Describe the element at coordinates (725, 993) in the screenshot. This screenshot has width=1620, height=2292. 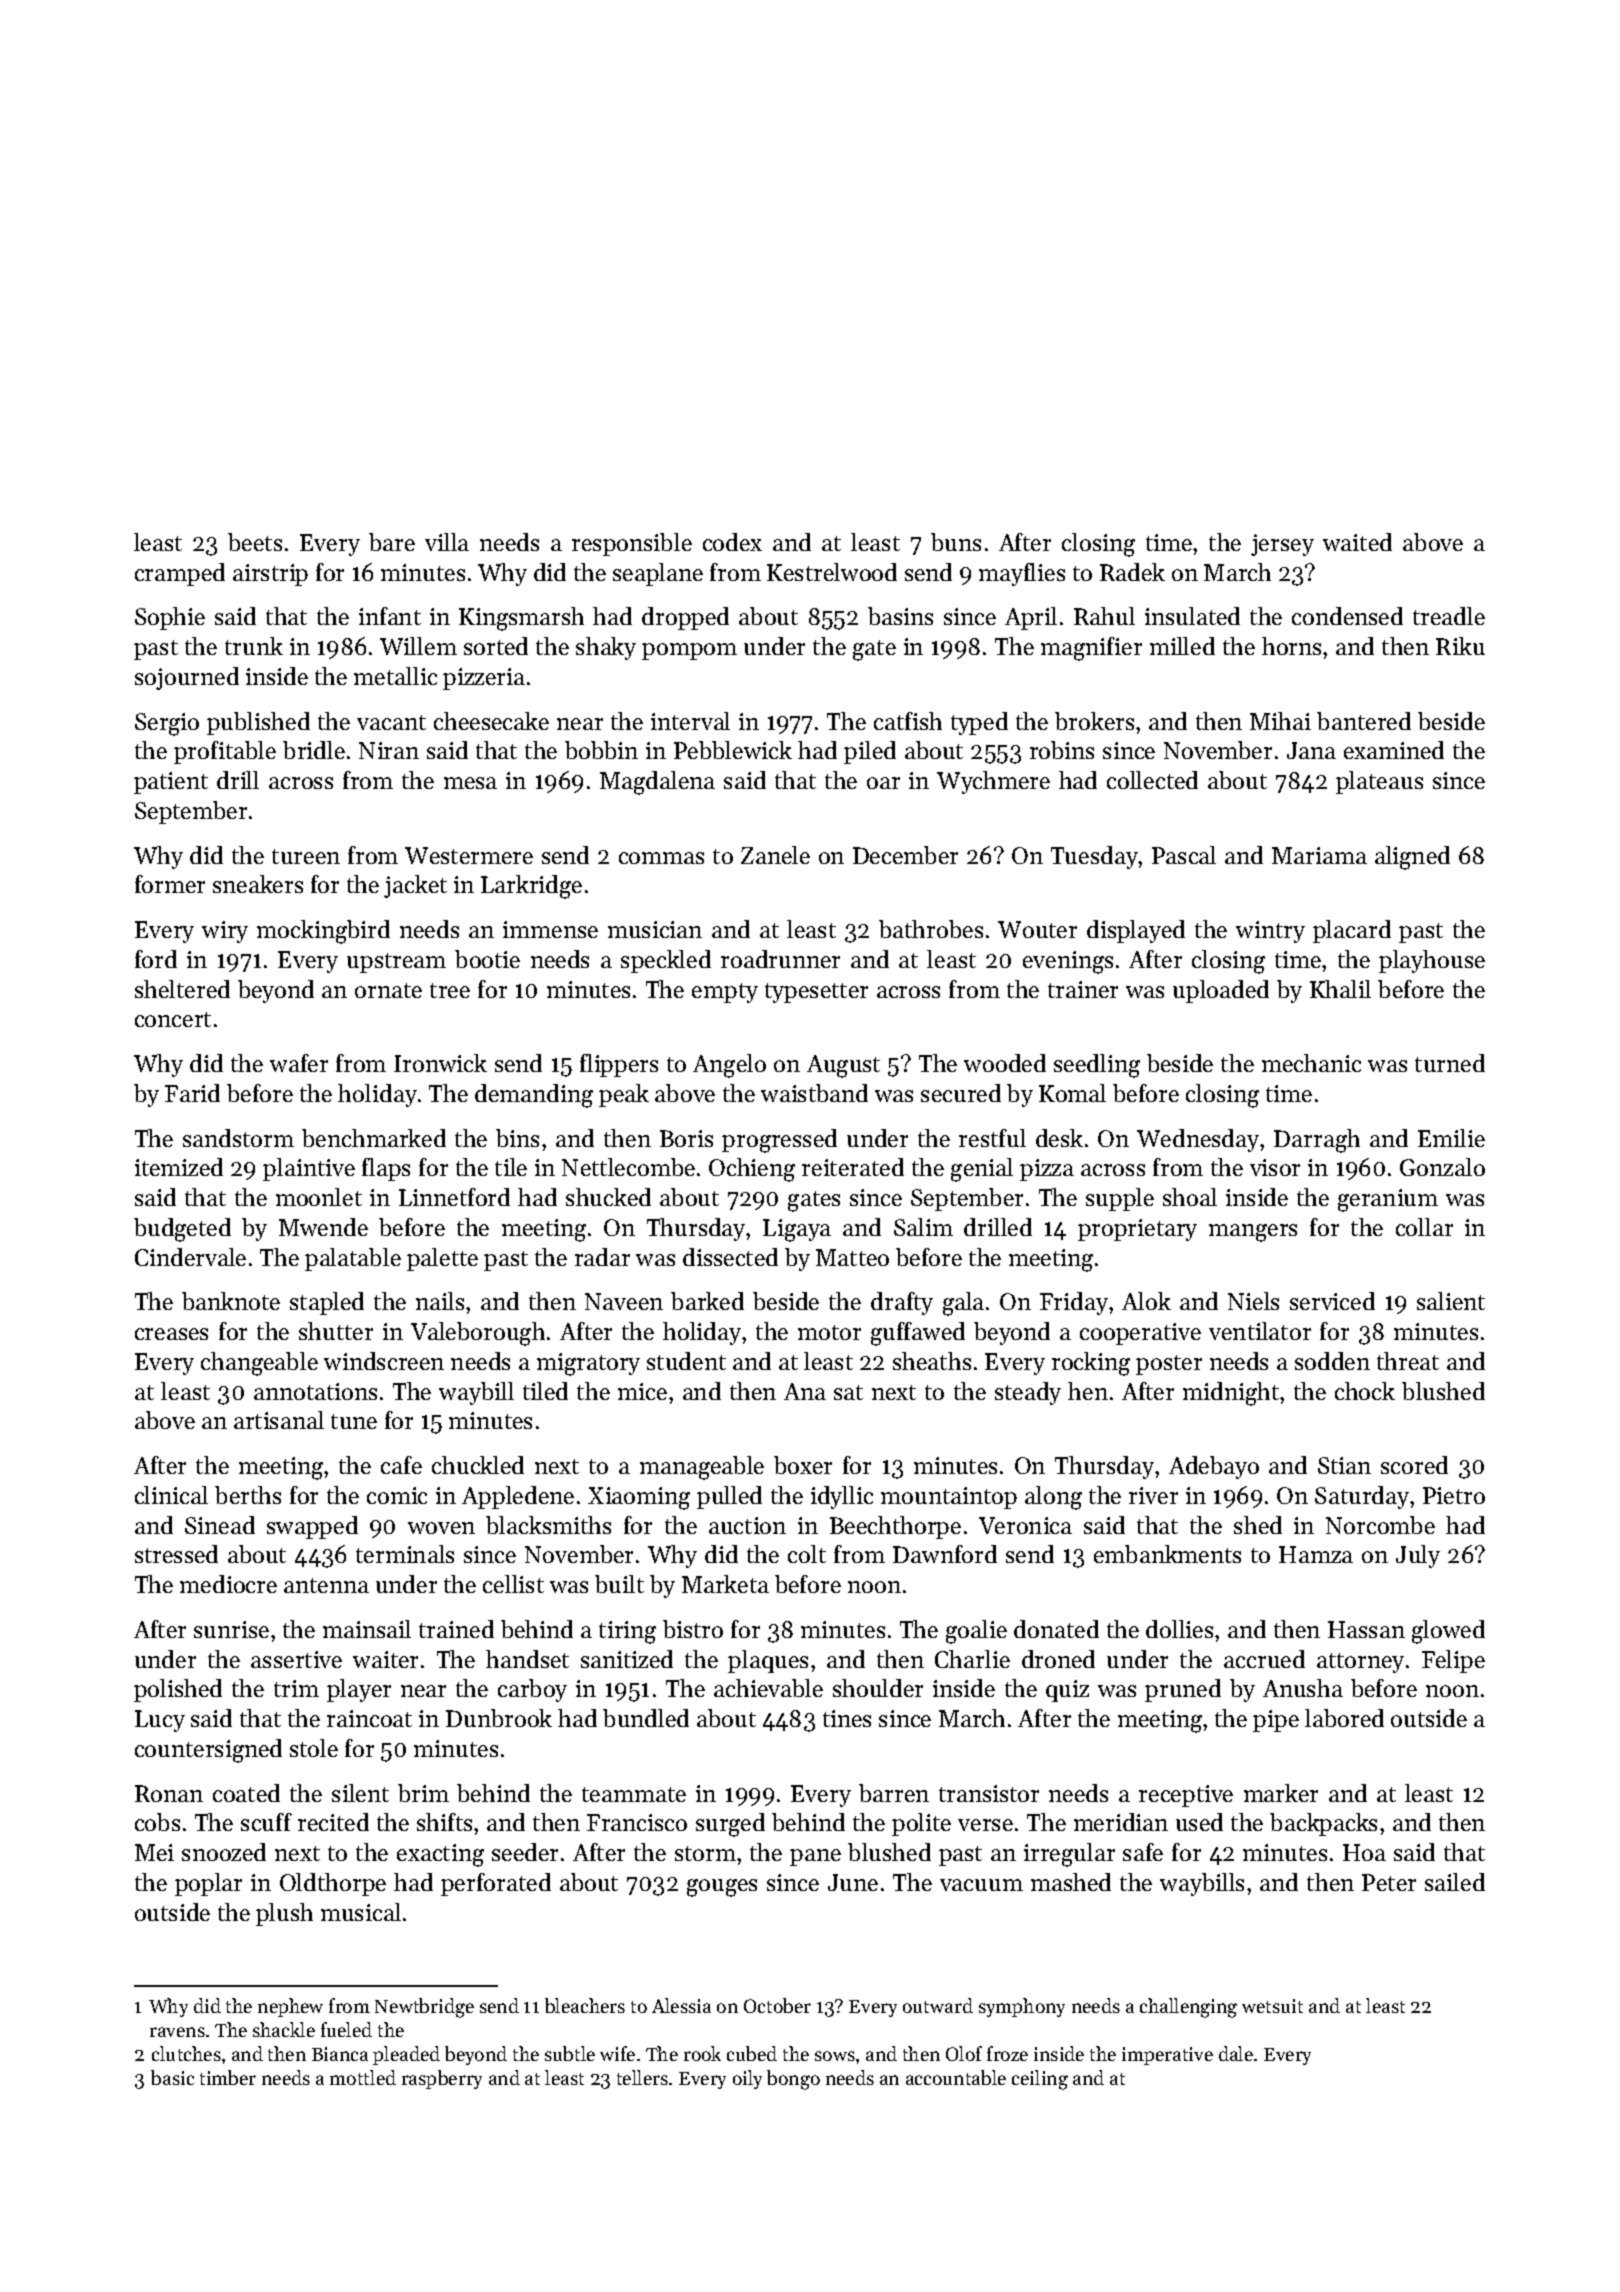
I see `empty` at that location.
